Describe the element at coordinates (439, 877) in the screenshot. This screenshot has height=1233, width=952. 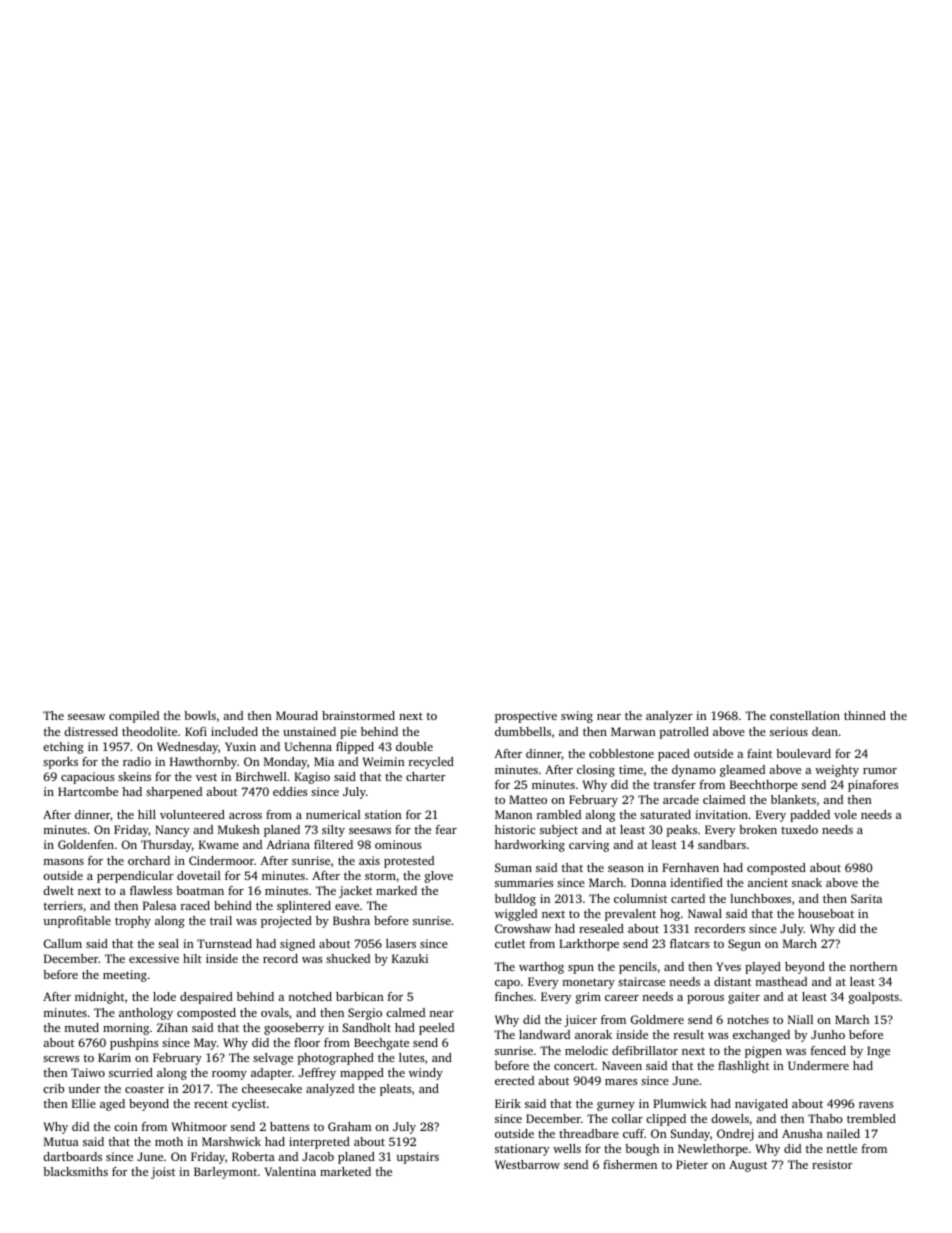
I see `glove` at that location.
